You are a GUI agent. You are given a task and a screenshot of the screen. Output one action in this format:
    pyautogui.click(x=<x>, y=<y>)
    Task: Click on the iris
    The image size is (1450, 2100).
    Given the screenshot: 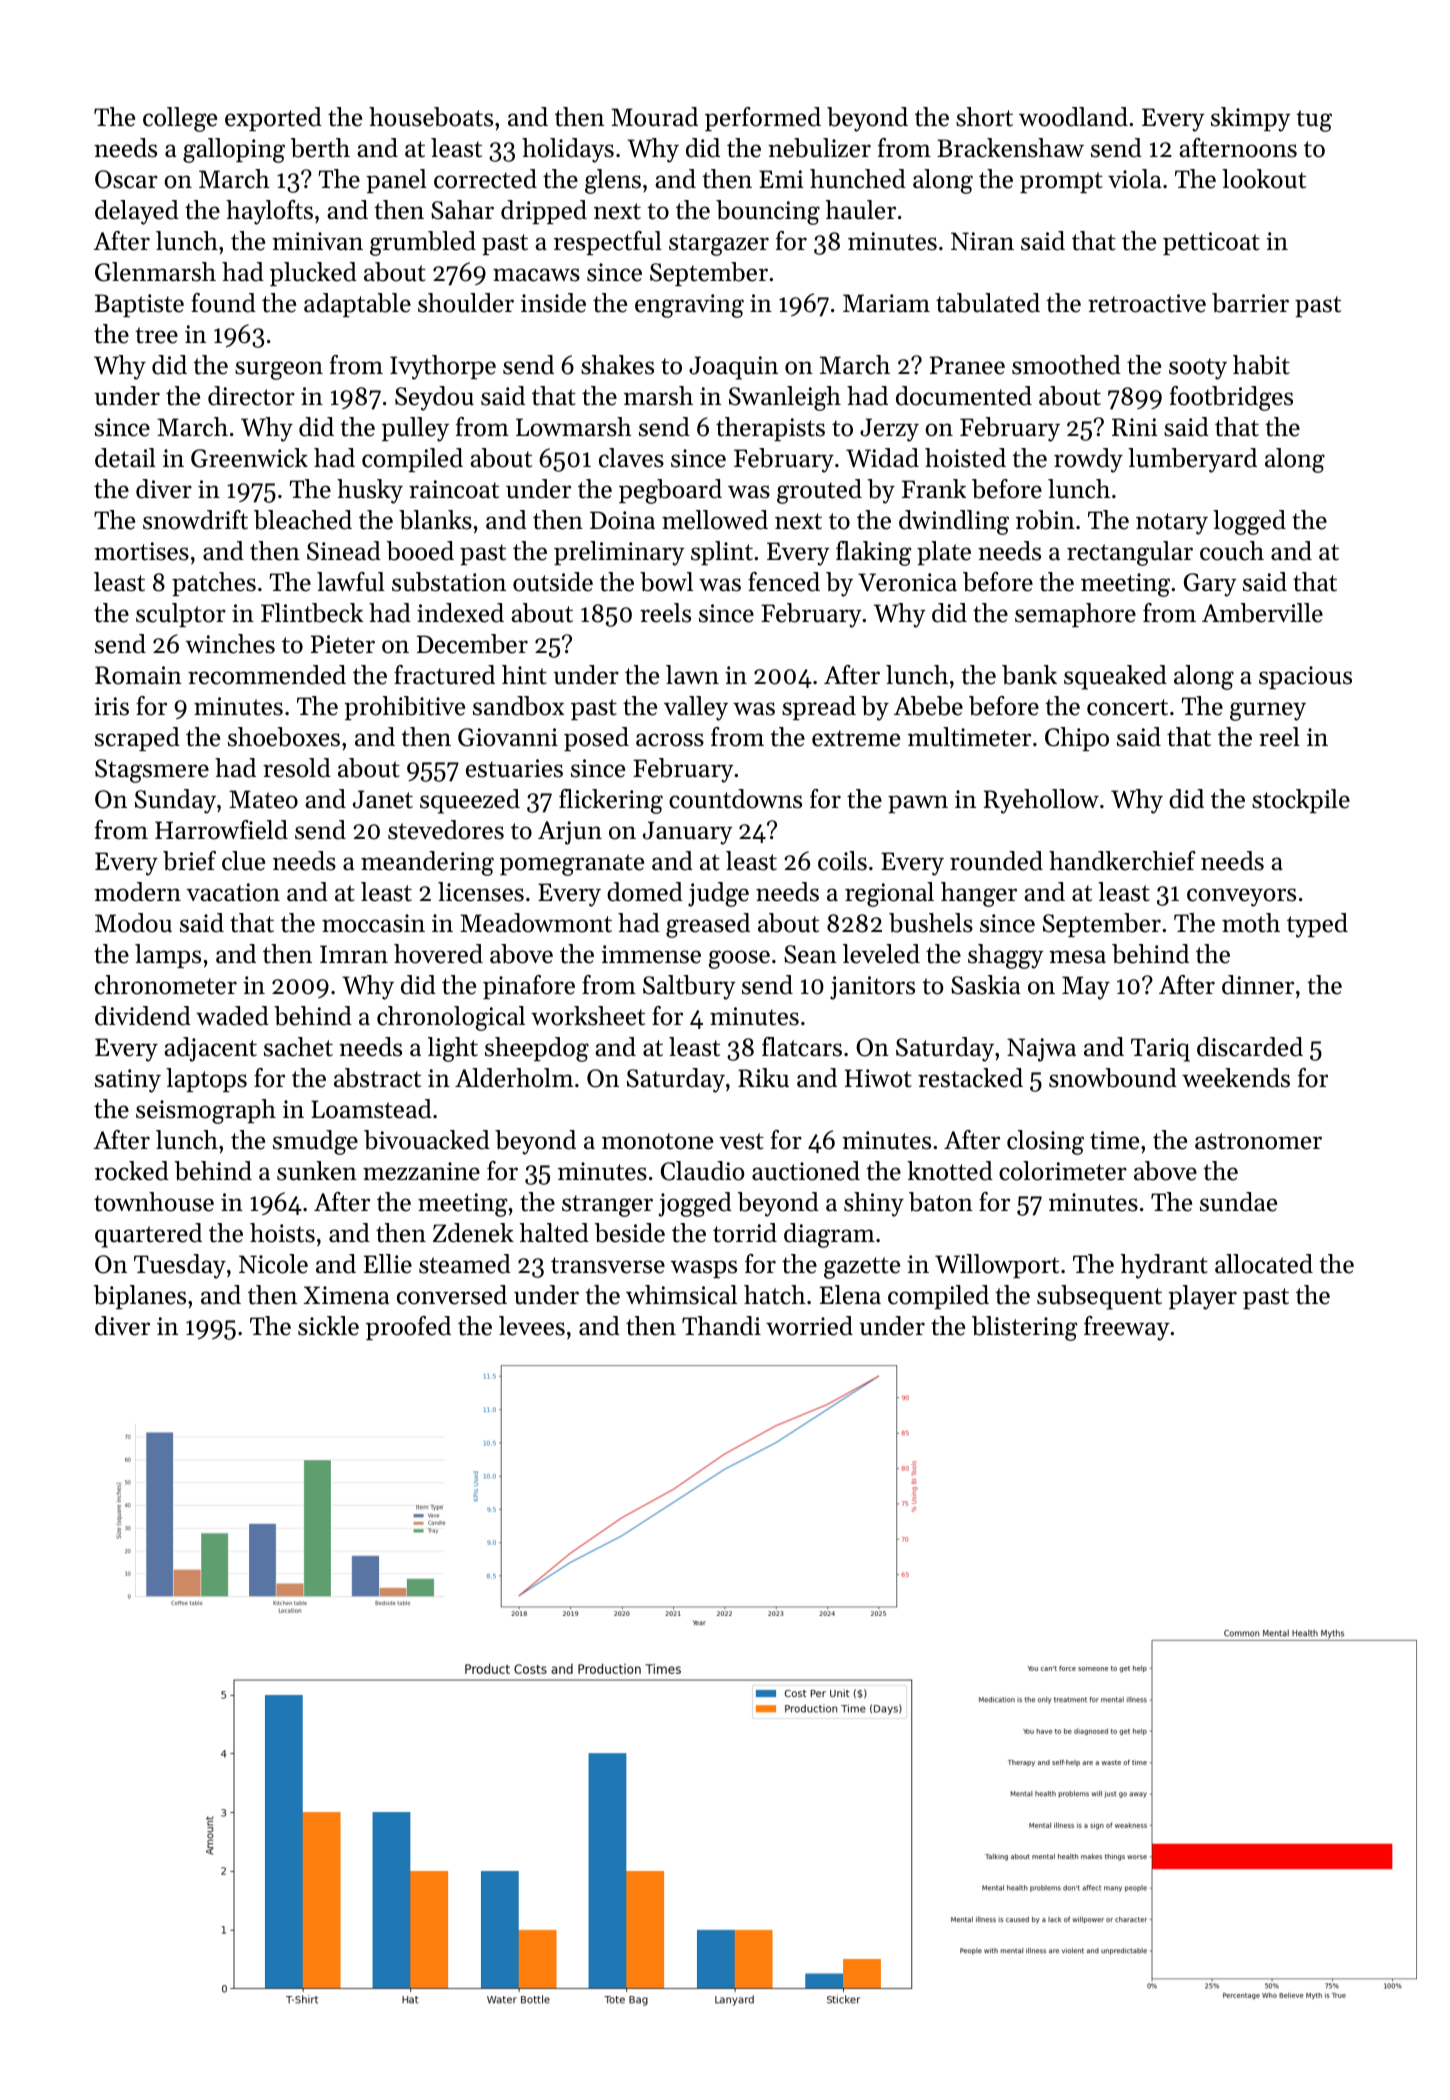 What is the action you would take?
    pyautogui.click(x=111, y=706)
